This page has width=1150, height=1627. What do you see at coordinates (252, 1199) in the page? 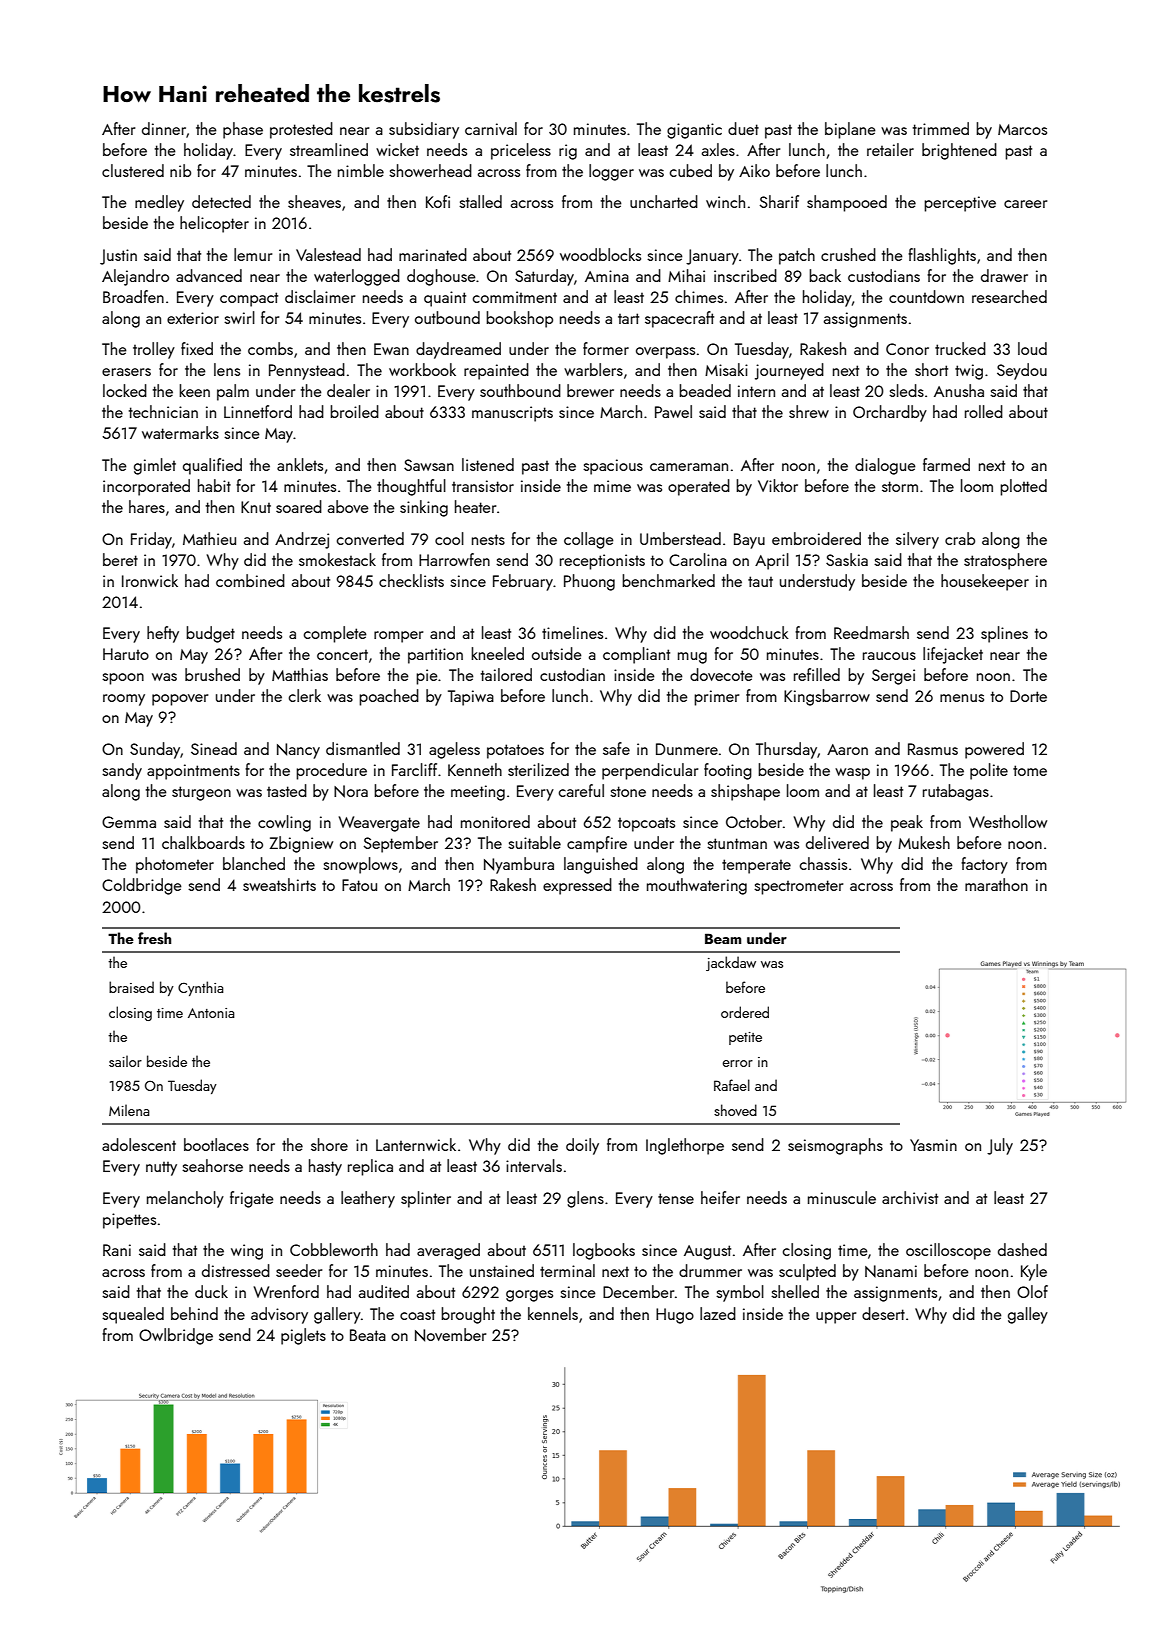
I see `frigate` at bounding box center [252, 1199].
